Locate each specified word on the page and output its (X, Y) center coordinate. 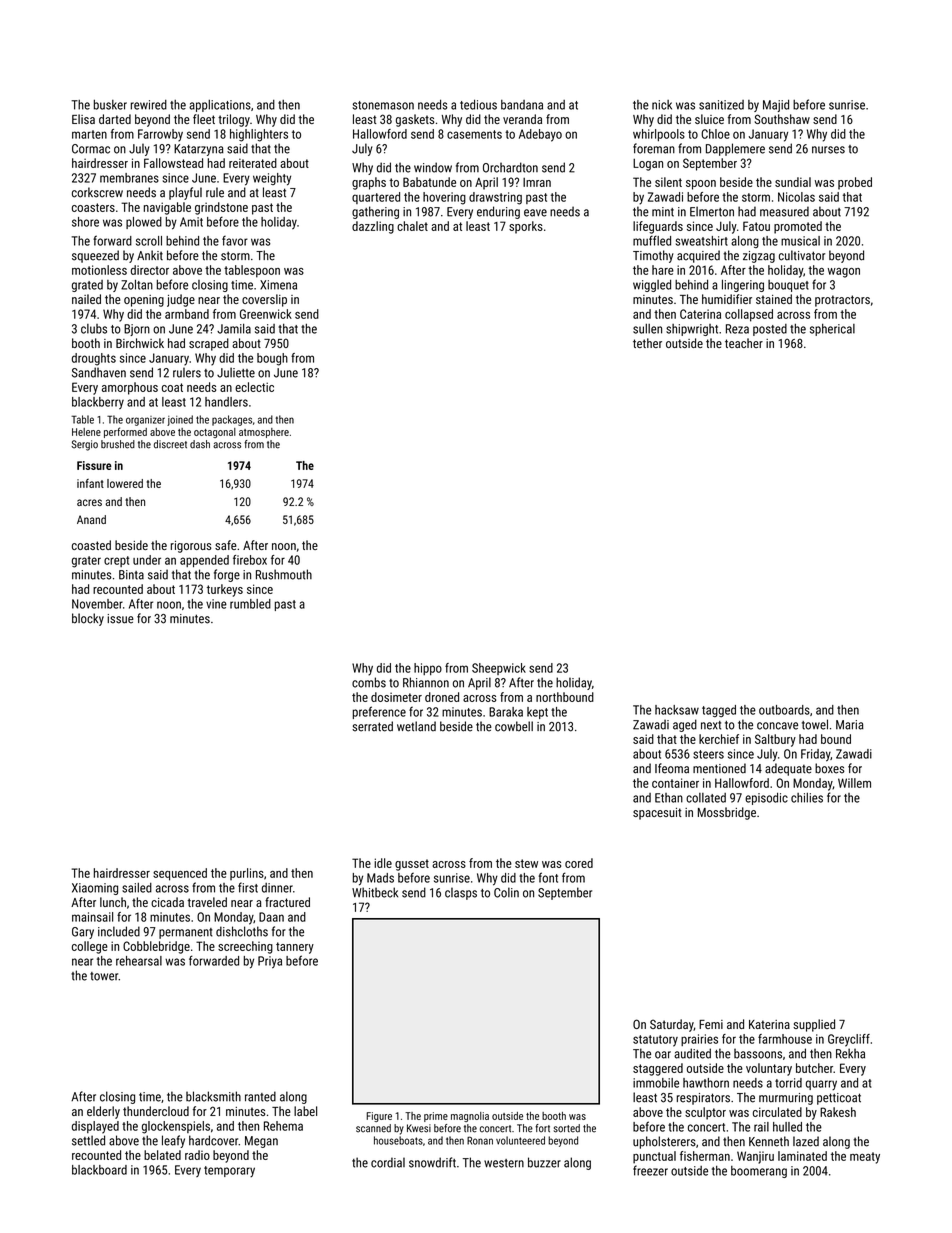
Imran (537, 182)
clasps (461, 893)
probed (855, 183)
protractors (842, 301)
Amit (191, 222)
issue (120, 619)
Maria (850, 725)
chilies (807, 798)
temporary (229, 1171)
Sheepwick (499, 669)
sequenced (180, 874)
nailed (86, 299)
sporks (526, 227)
